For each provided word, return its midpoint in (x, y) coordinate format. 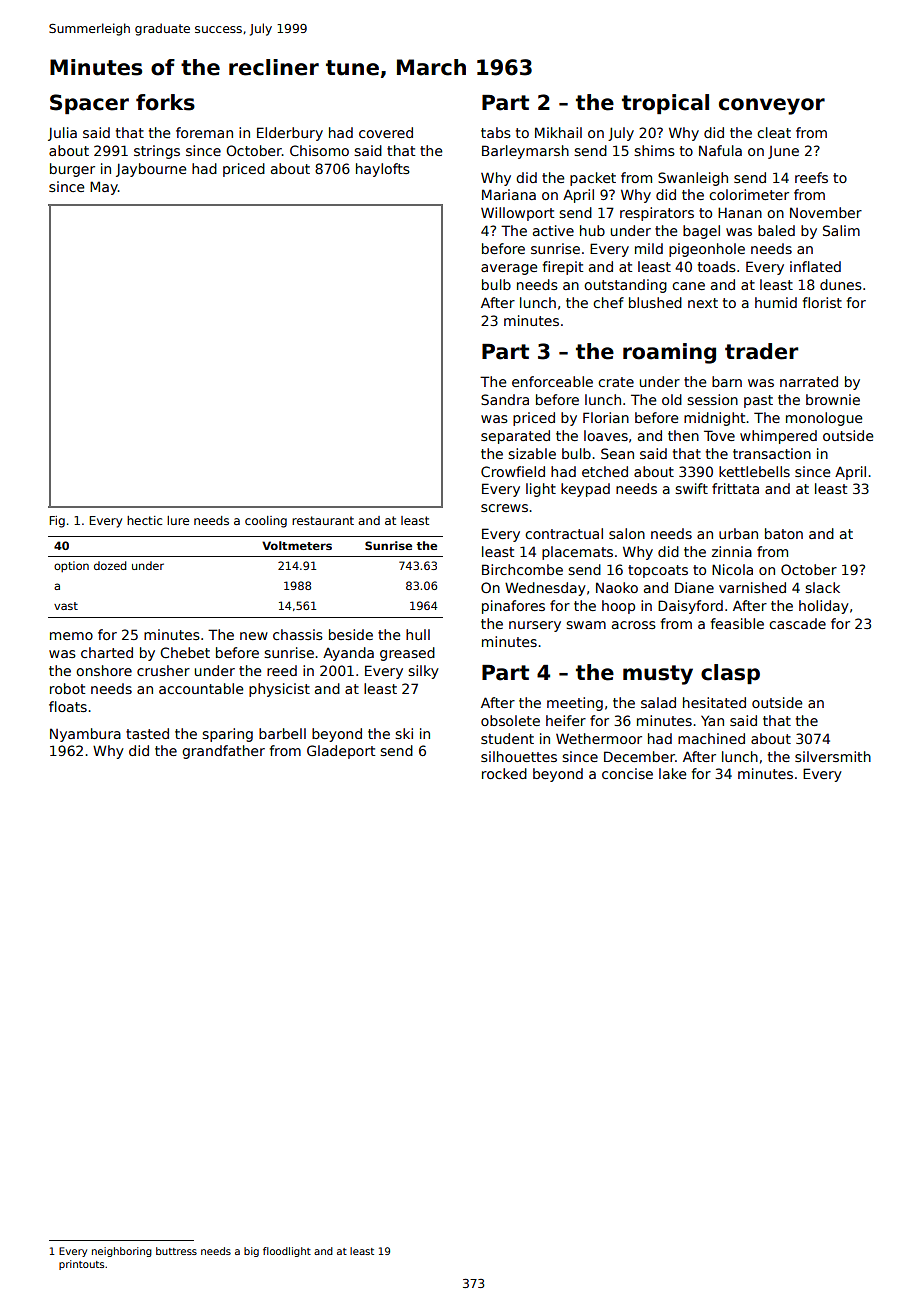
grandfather (223, 752)
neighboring (122, 1252)
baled (776, 230)
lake (672, 773)
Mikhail (558, 132)
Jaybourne (151, 170)
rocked (504, 773)
